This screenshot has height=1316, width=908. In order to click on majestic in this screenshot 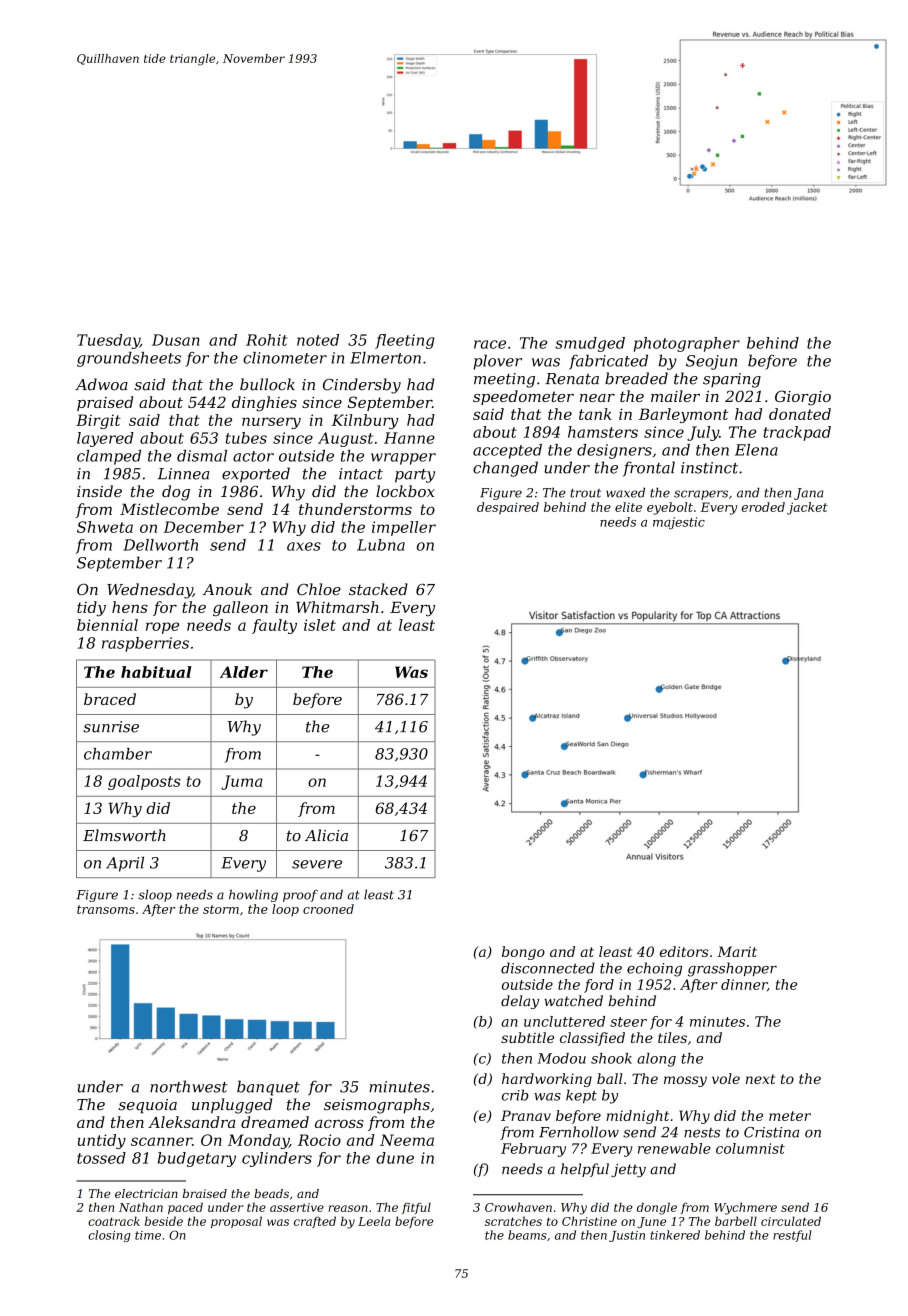, I will do `click(679, 523)`.
